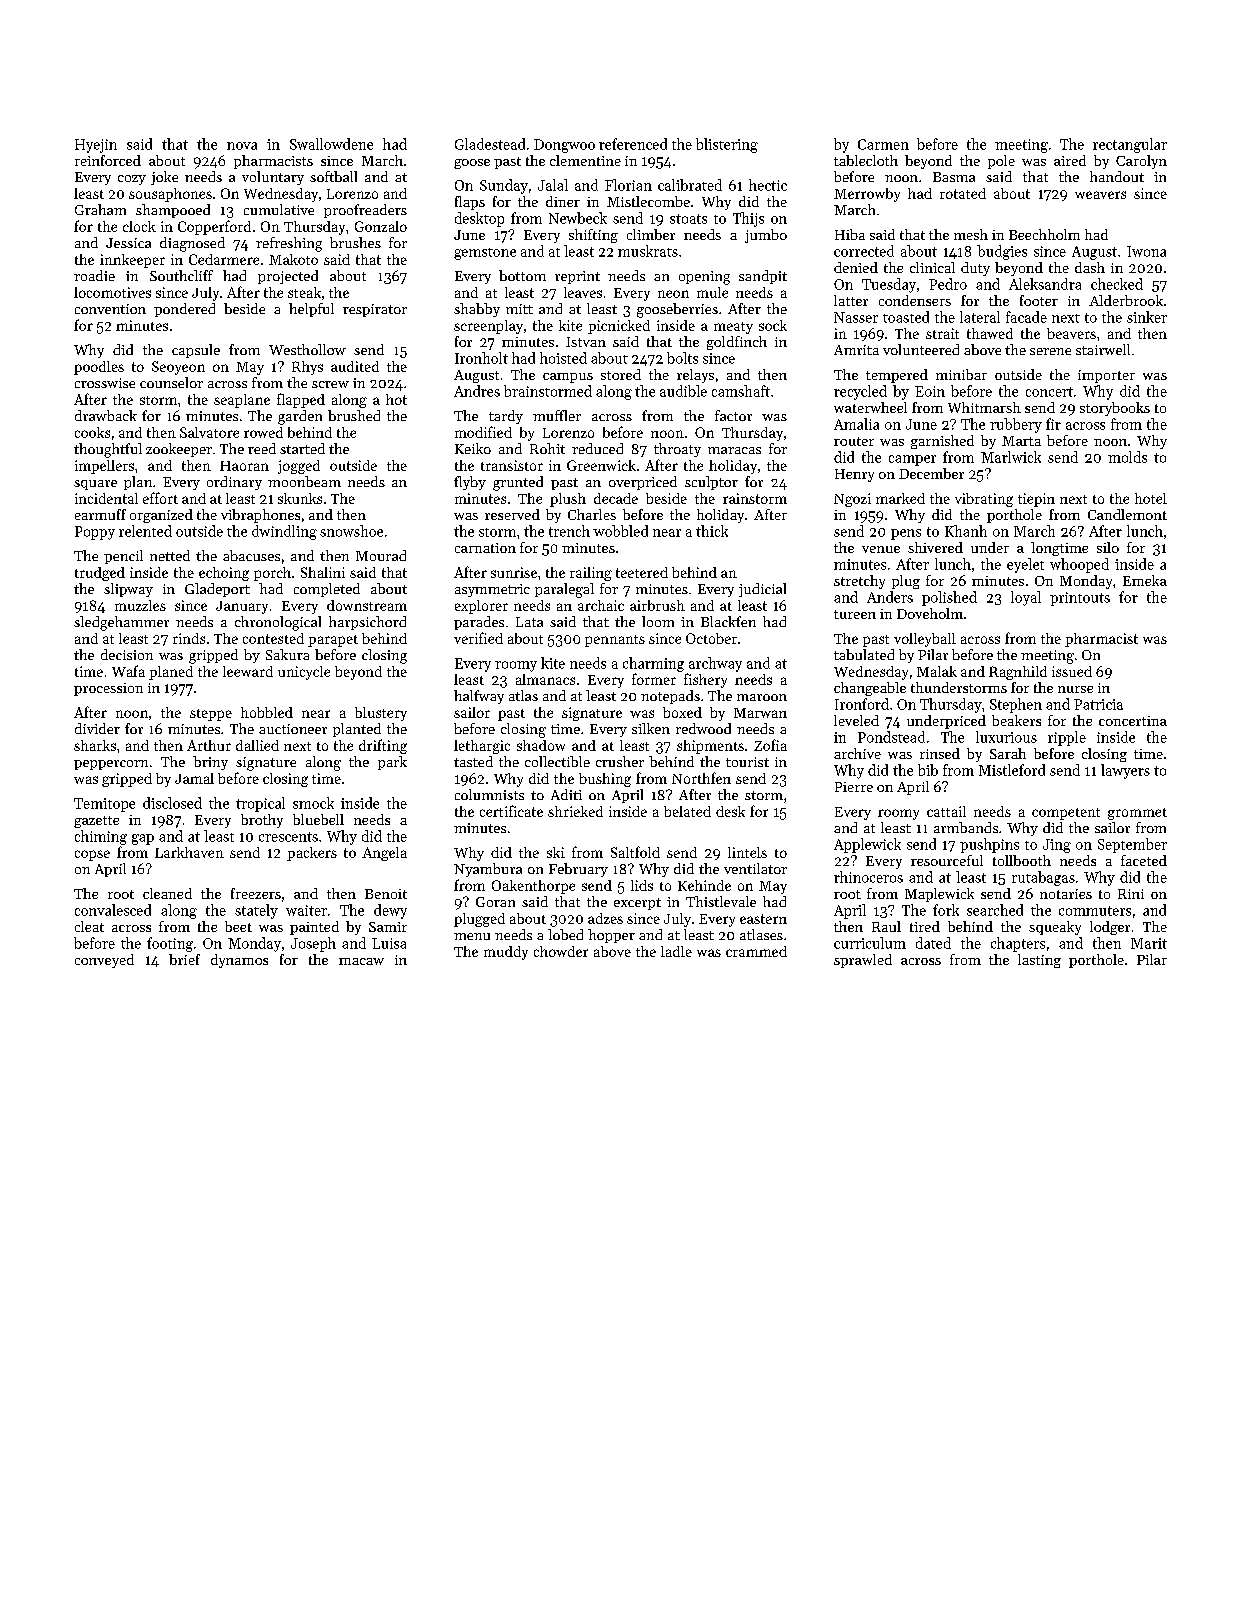  Describe the element at coordinates (104, 961) in the document. I see `conveyed` at that location.
